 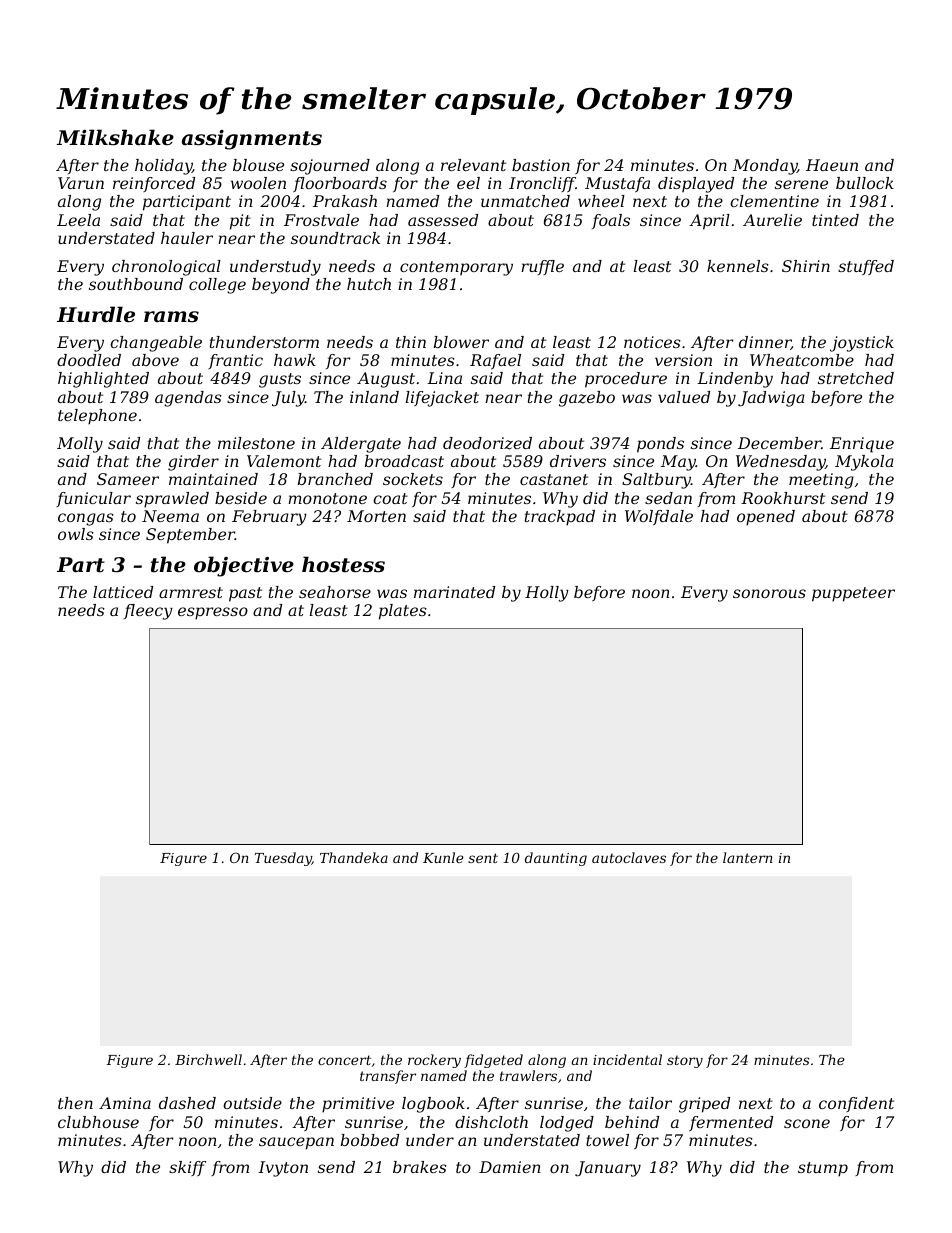 What do you see at coordinates (283, 1169) in the document?
I see `Ivyton` at bounding box center [283, 1169].
